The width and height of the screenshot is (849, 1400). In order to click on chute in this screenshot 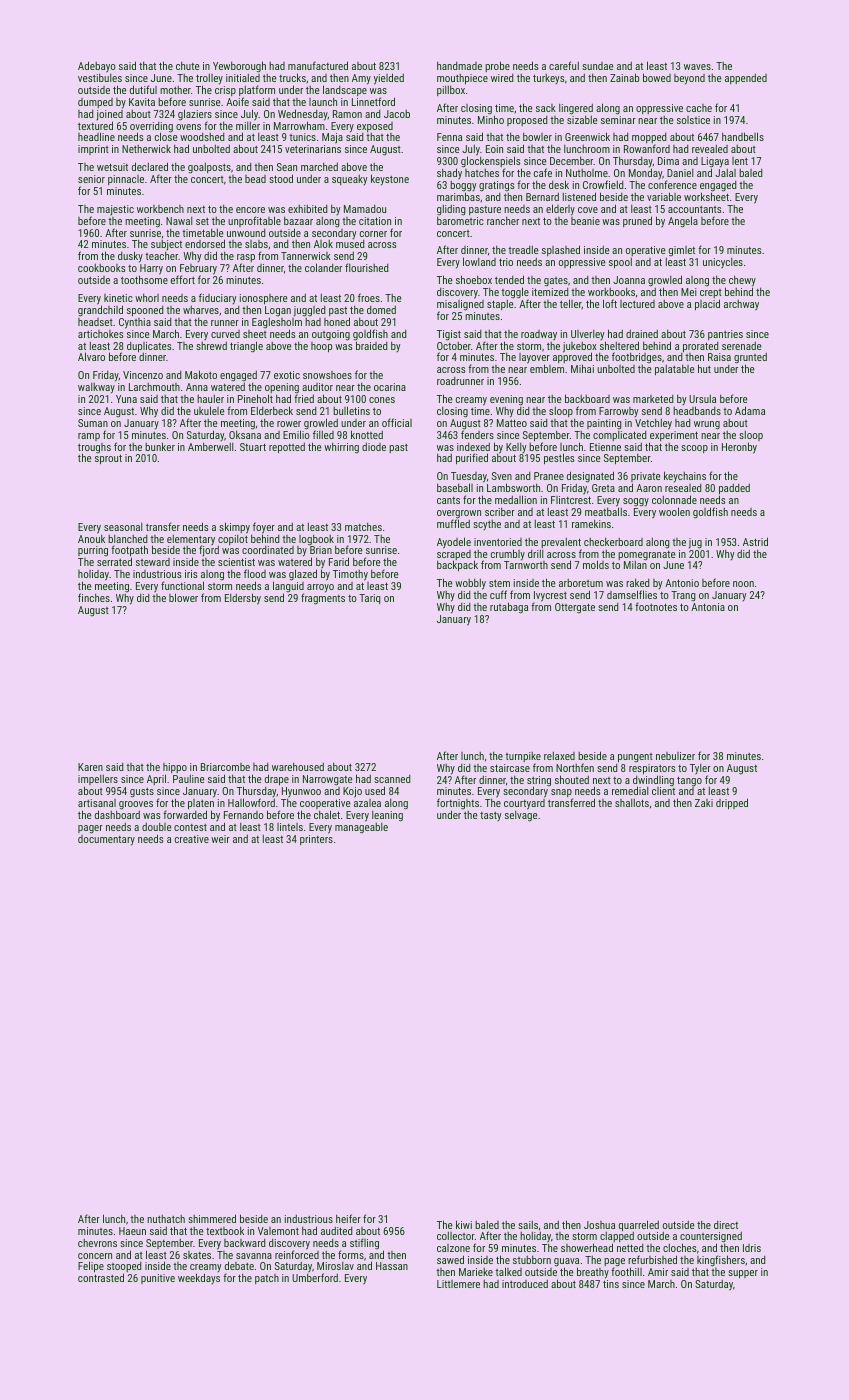, I will do `click(188, 65)`.
